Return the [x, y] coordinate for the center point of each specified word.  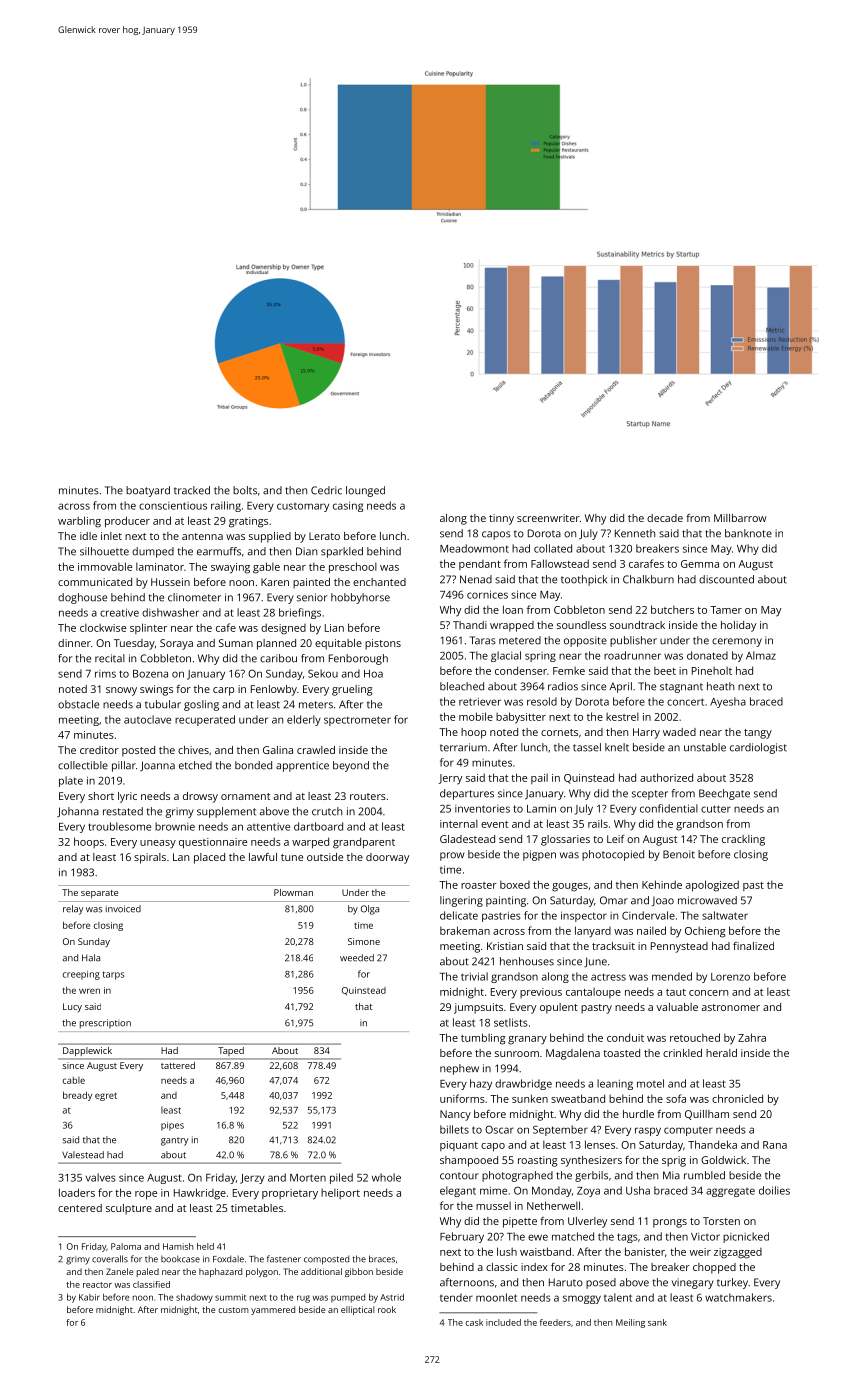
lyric [127, 797]
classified [151, 1284]
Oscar [499, 1129]
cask [474, 1322]
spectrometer [357, 721]
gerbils [591, 1176]
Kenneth [635, 533]
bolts [245, 490]
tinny [501, 519]
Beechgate [724, 794]
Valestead [83, 1155]
